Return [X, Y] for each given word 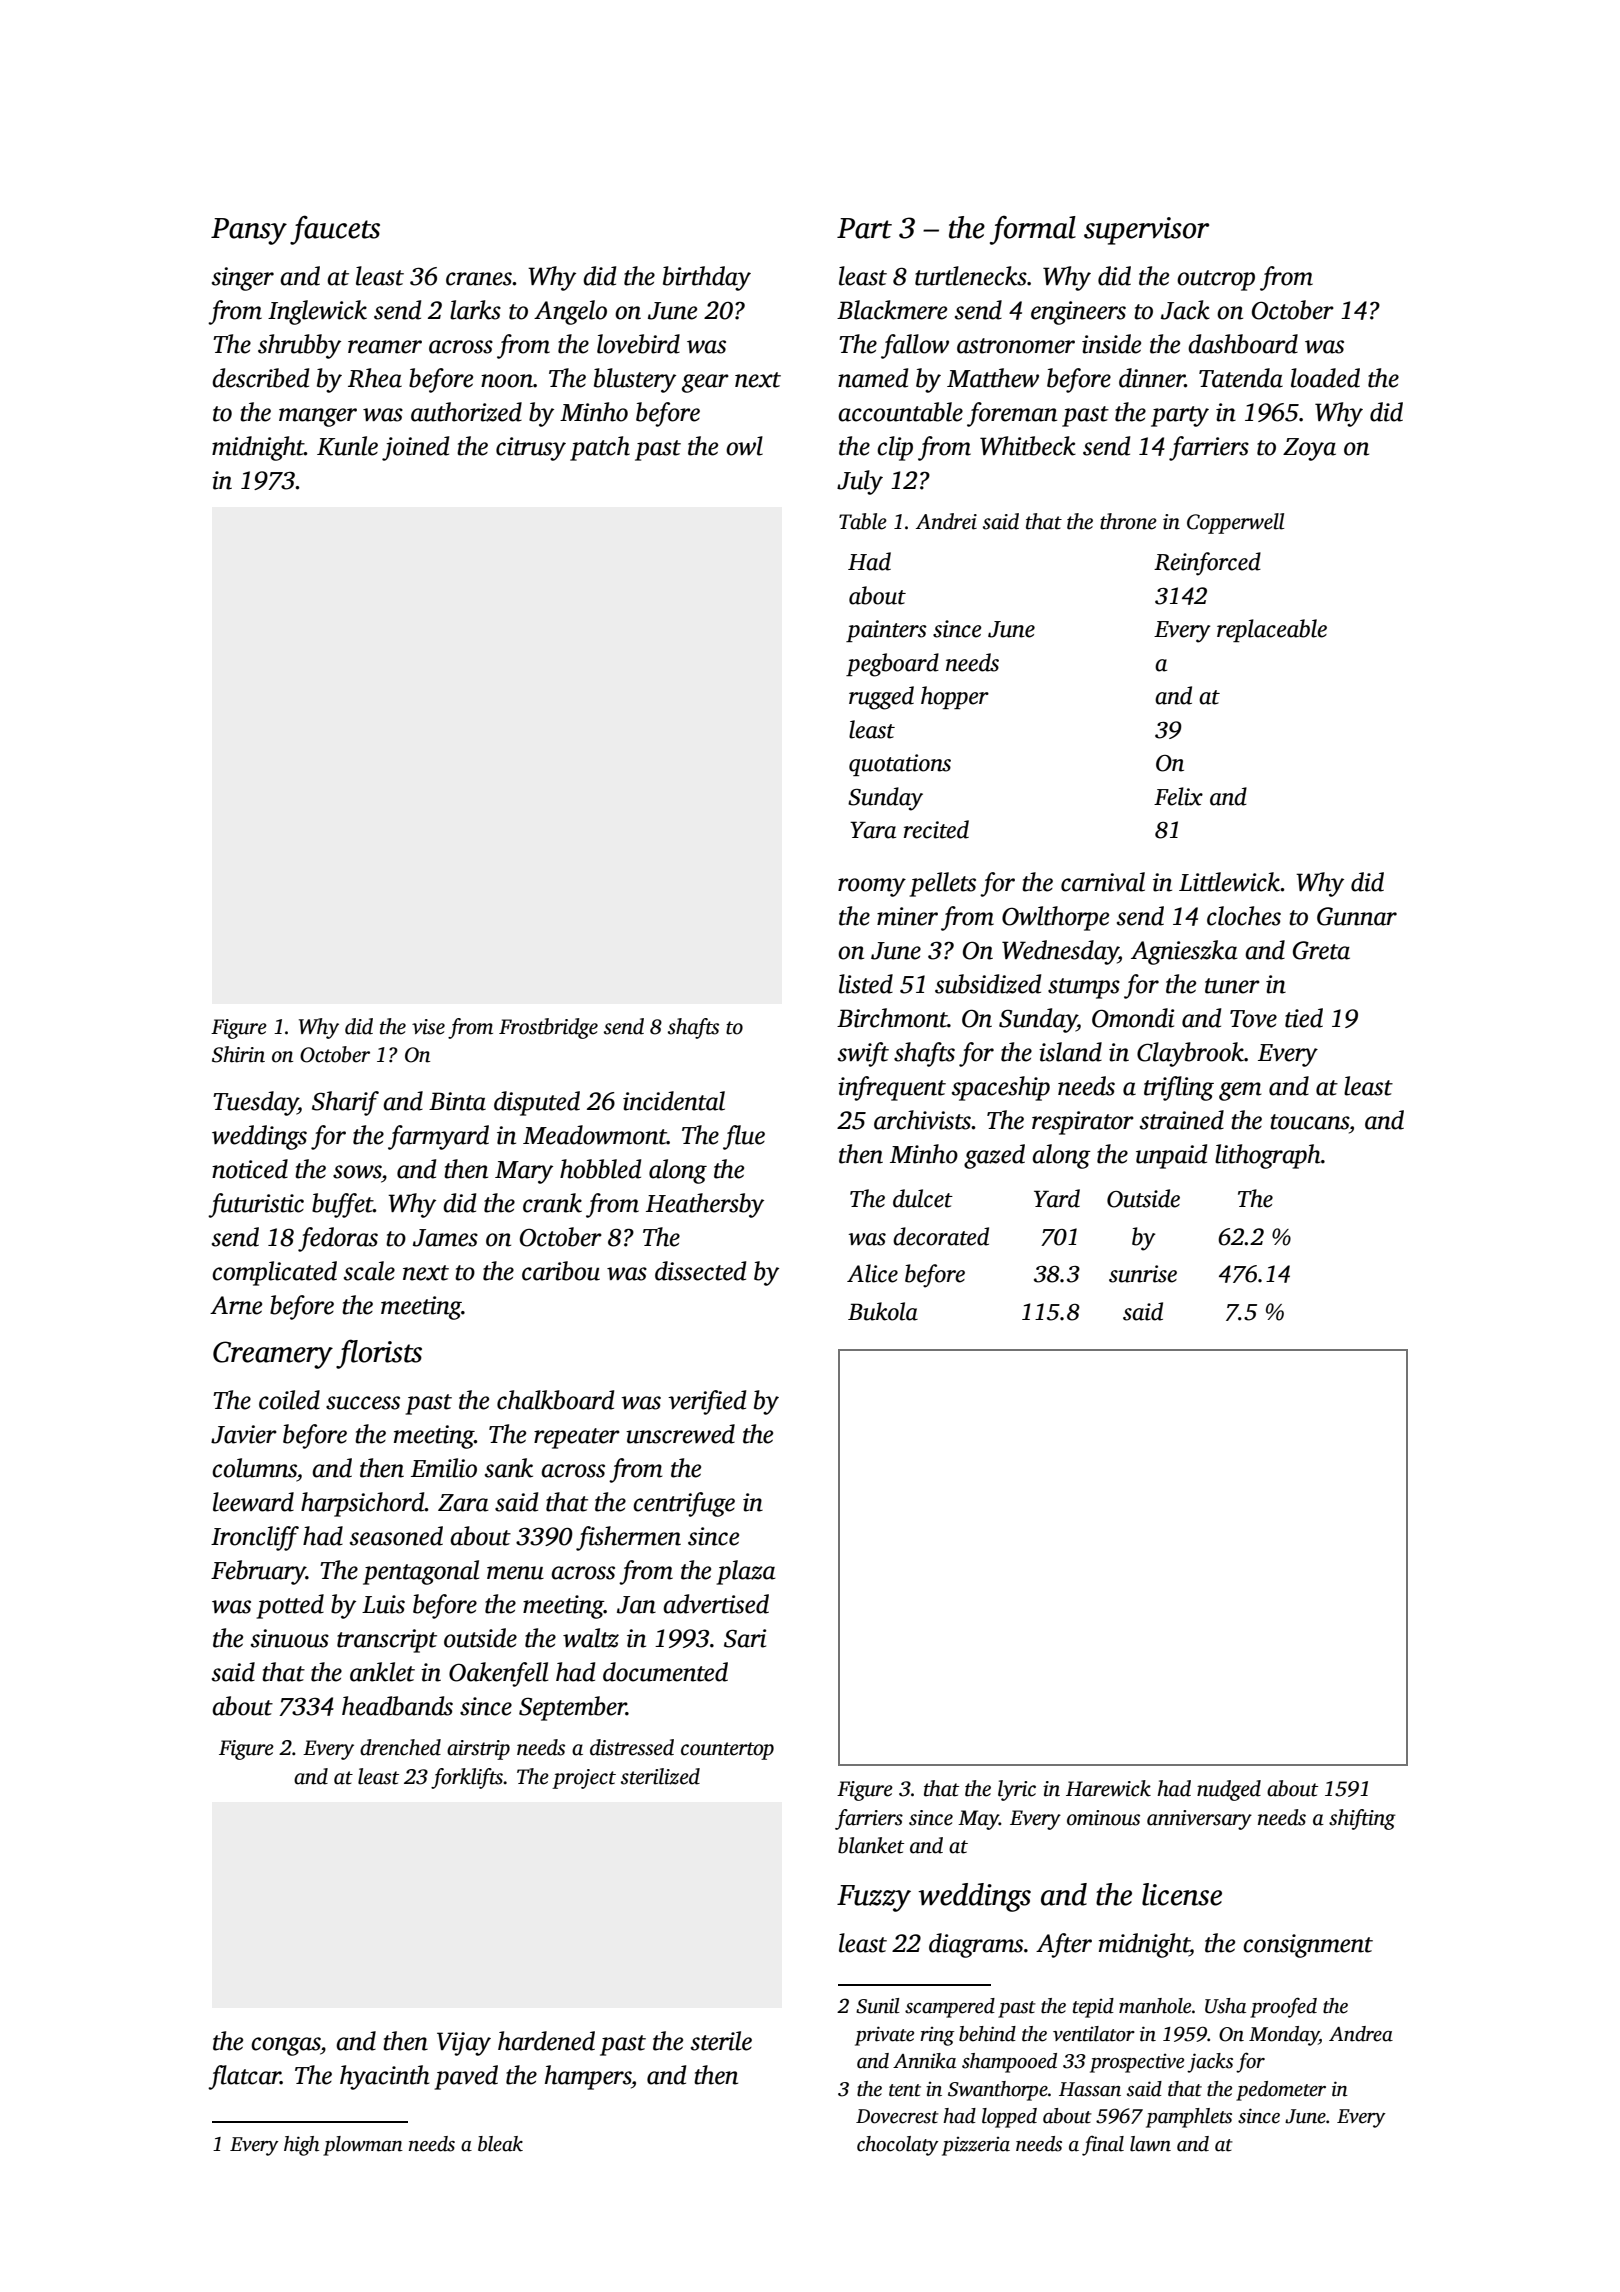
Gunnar [1357, 916]
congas [286, 2046]
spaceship [1001, 1088]
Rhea [375, 378]
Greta [1321, 950]
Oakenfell [498, 1674]
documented [665, 1672]
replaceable [1272, 630]
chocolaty [898, 2146]
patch [600, 448]
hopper [955, 697]
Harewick [1108, 1788]
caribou [561, 1271]
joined [415, 448]
